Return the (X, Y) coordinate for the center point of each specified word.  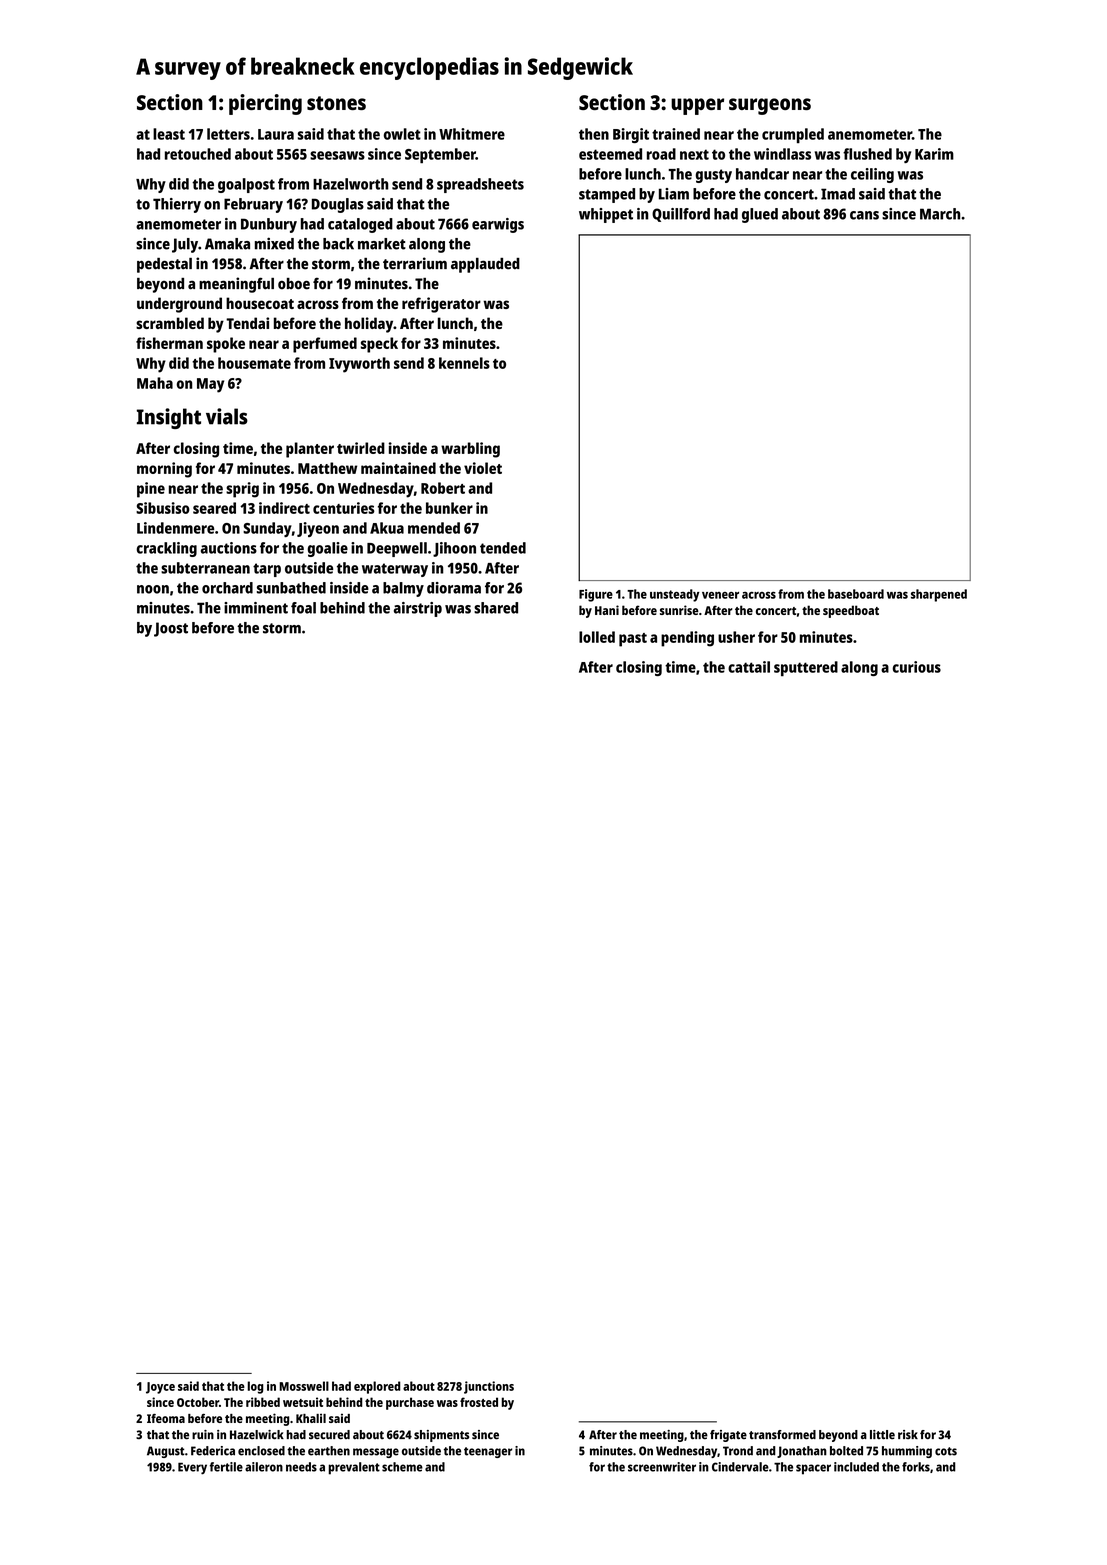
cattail (749, 667)
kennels (464, 363)
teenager (488, 1452)
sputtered (806, 668)
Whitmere (472, 134)
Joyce (160, 1388)
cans (864, 215)
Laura (276, 134)
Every (192, 1468)
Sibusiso (163, 508)
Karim (934, 154)
